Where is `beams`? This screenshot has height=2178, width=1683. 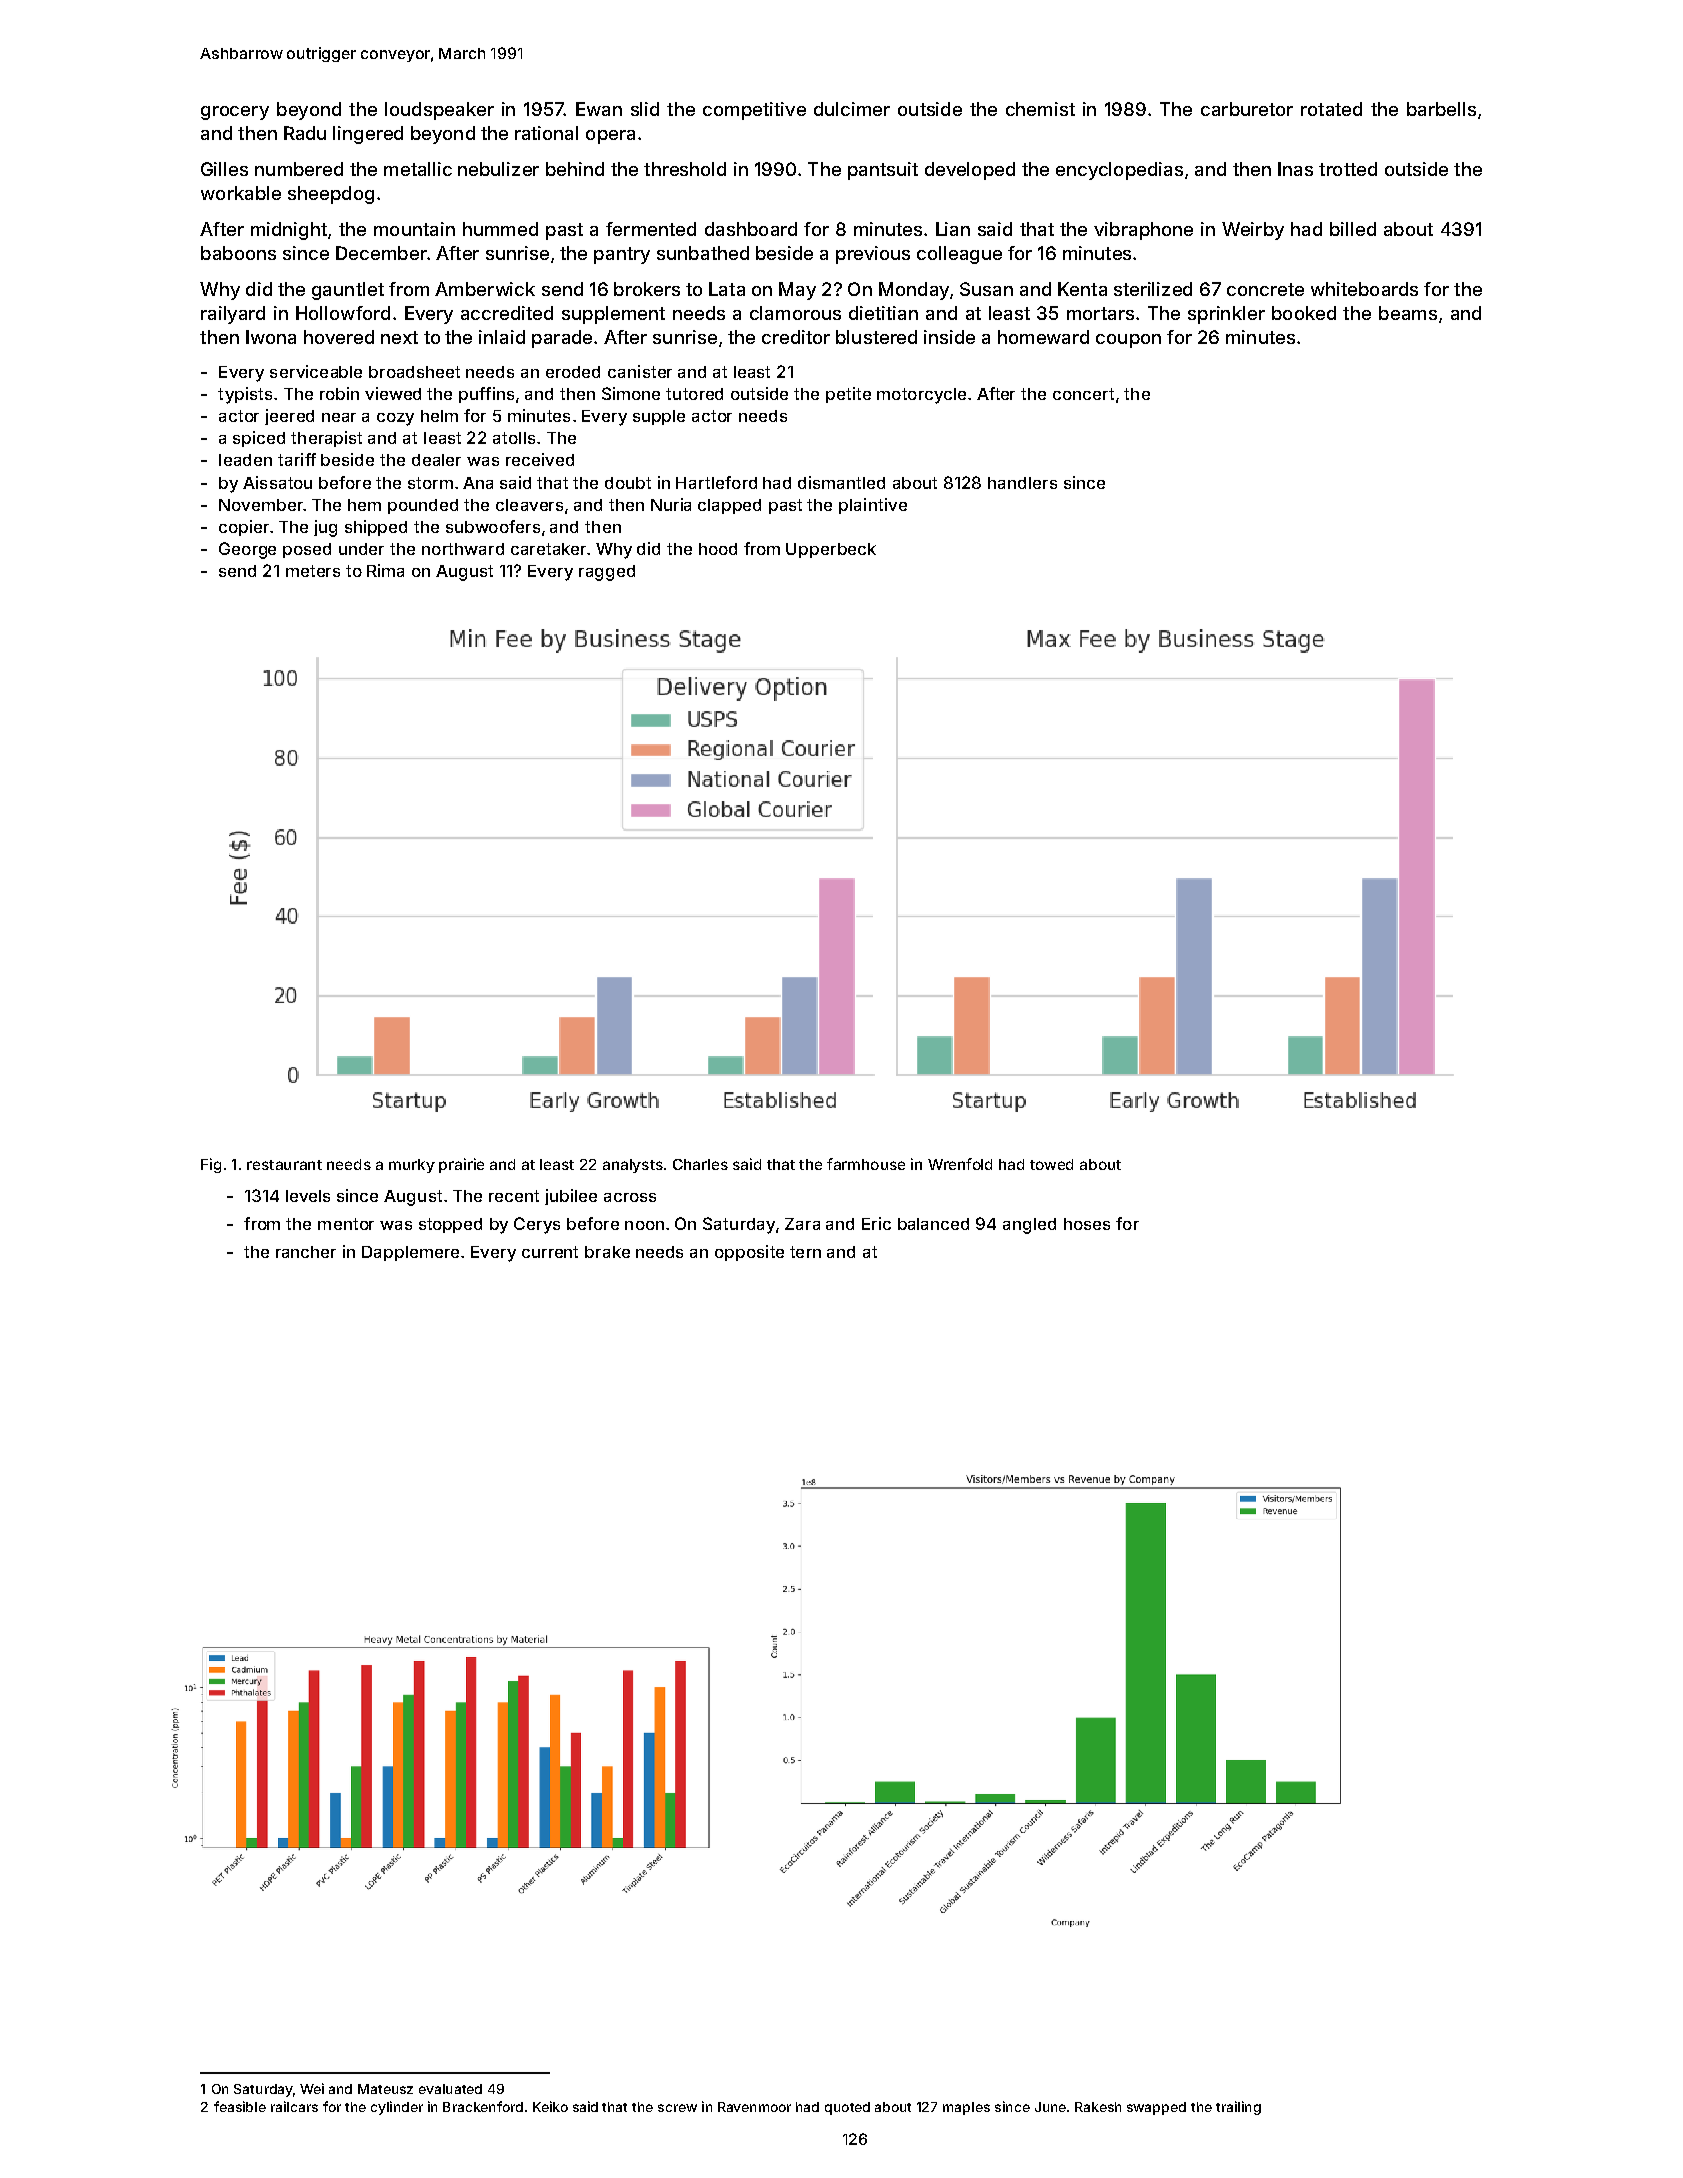 beams is located at coordinates (1408, 313).
